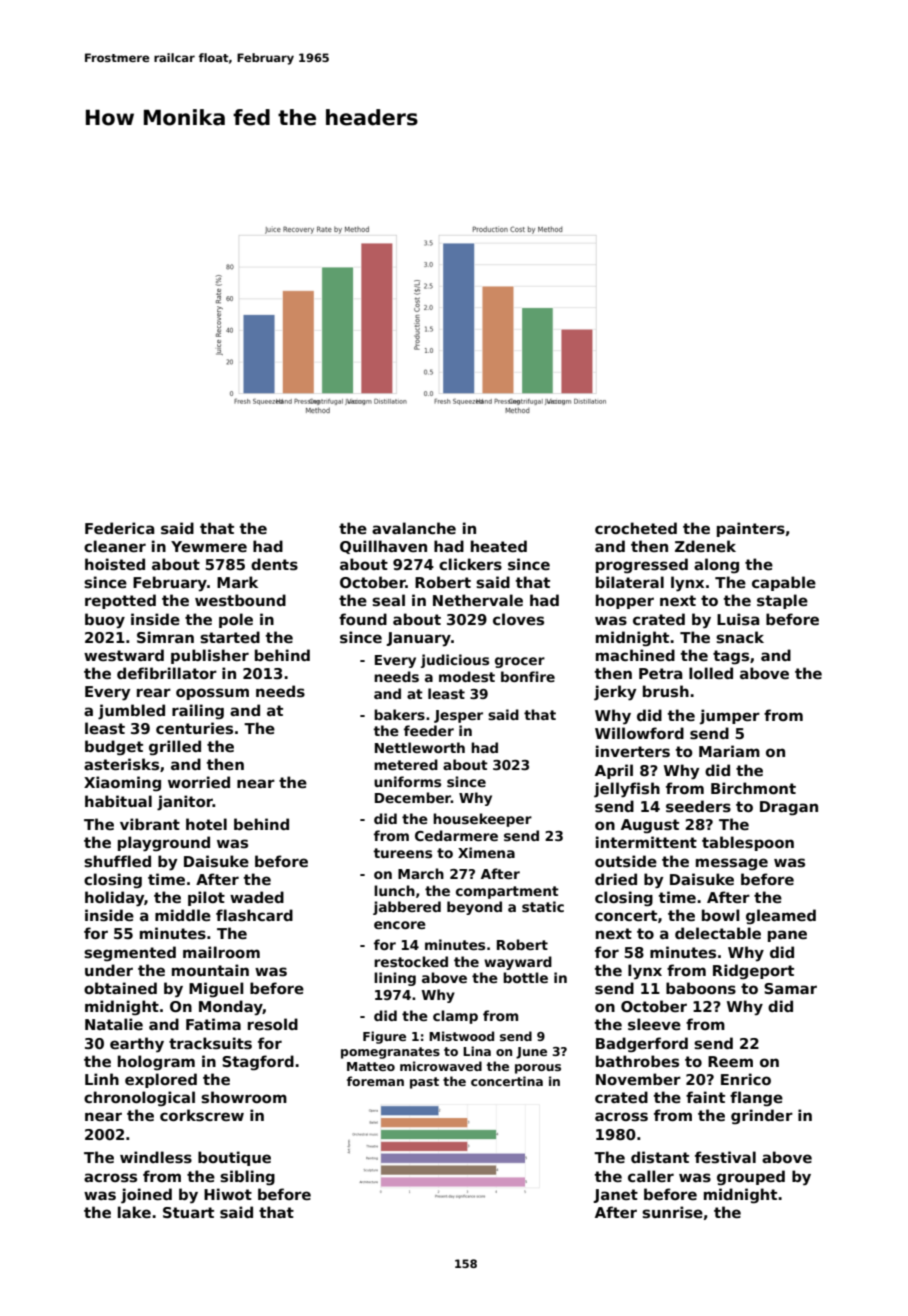  Describe the element at coordinates (134, 1212) in the screenshot. I see `lake` at that location.
